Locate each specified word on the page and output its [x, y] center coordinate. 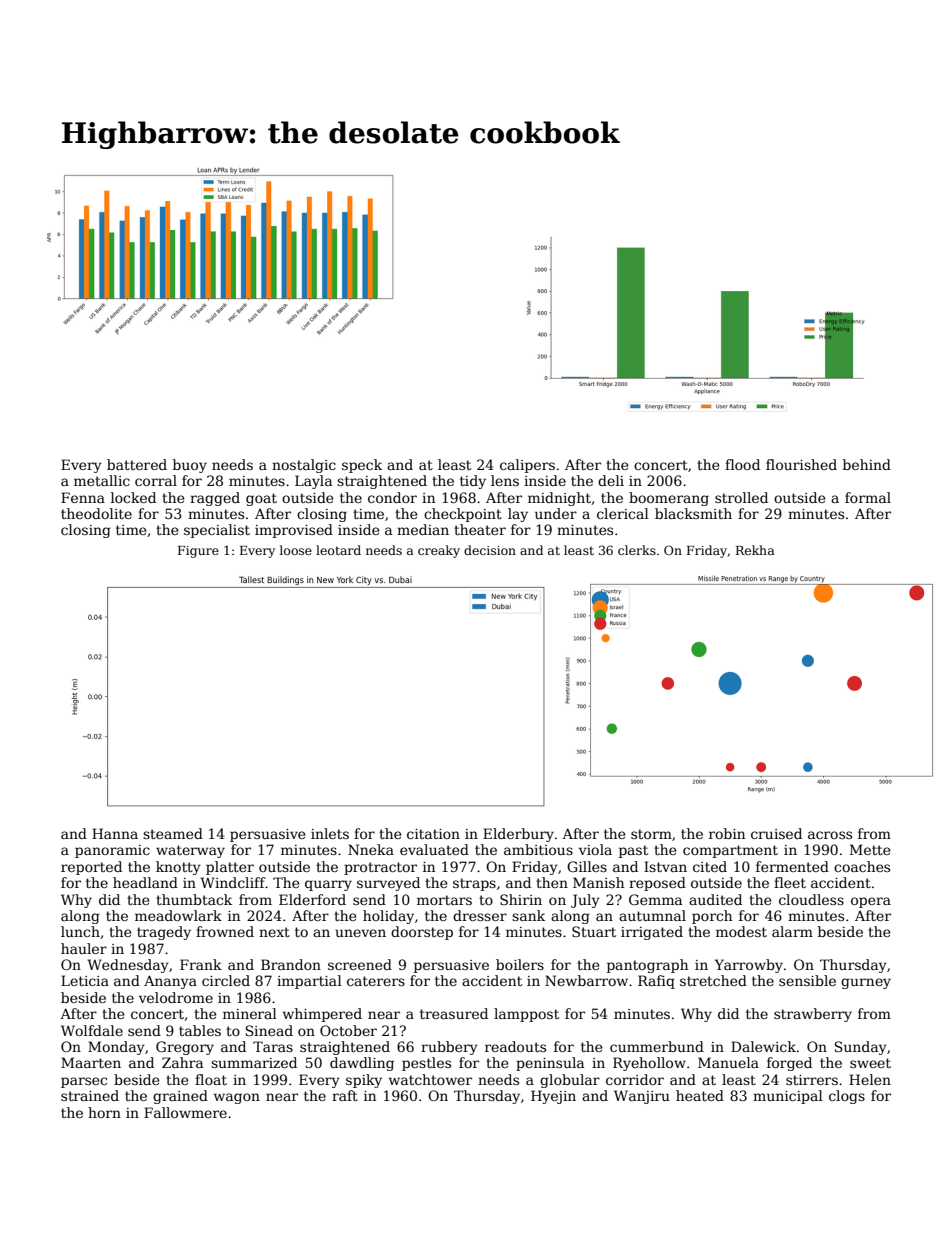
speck [362, 466]
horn [104, 1112]
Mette [870, 849]
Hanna [115, 833]
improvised [294, 531]
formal [868, 497]
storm [651, 834]
